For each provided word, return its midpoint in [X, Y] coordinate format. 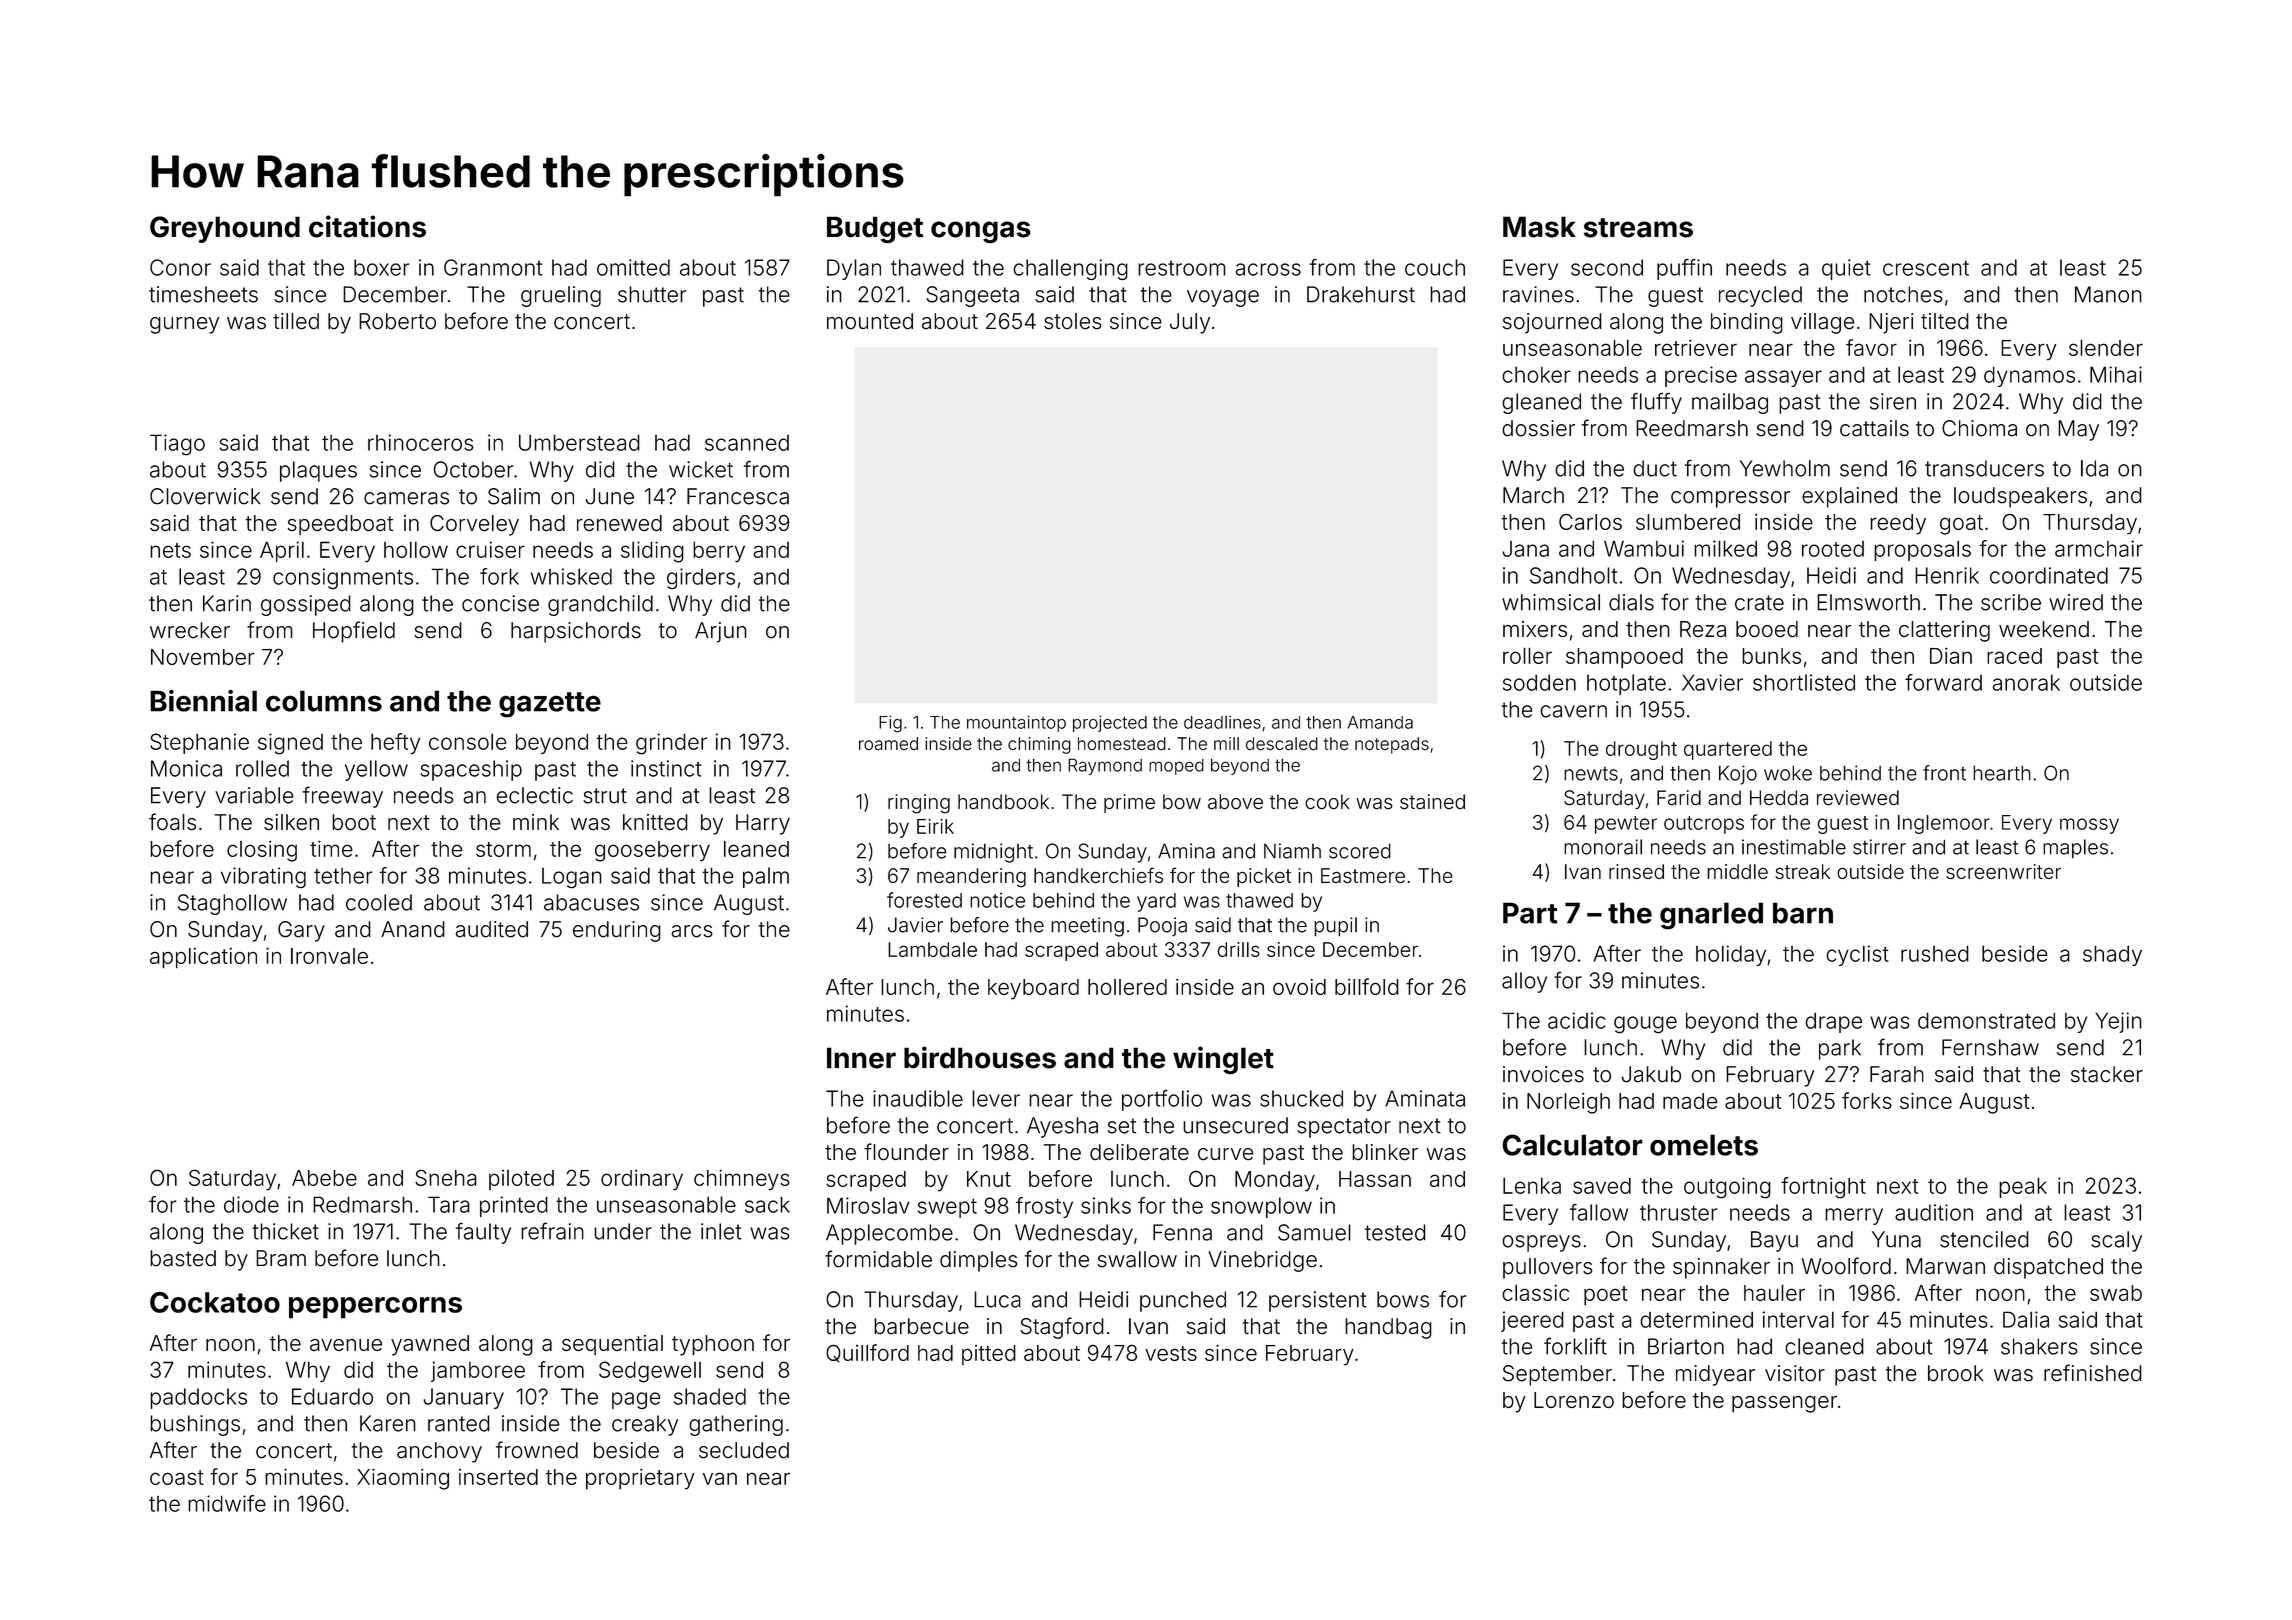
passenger [1784, 1404]
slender [2106, 347]
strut [605, 796]
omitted [633, 267]
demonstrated [1986, 1020]
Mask [1539, 227]
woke [1788, 773]
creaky [645, 1425]
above [1235, 802]
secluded [744, 1450]
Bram [281, 1258]
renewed [619, 523]
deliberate [1139, 1152]
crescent [1926, 268]
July [1190, 323]
